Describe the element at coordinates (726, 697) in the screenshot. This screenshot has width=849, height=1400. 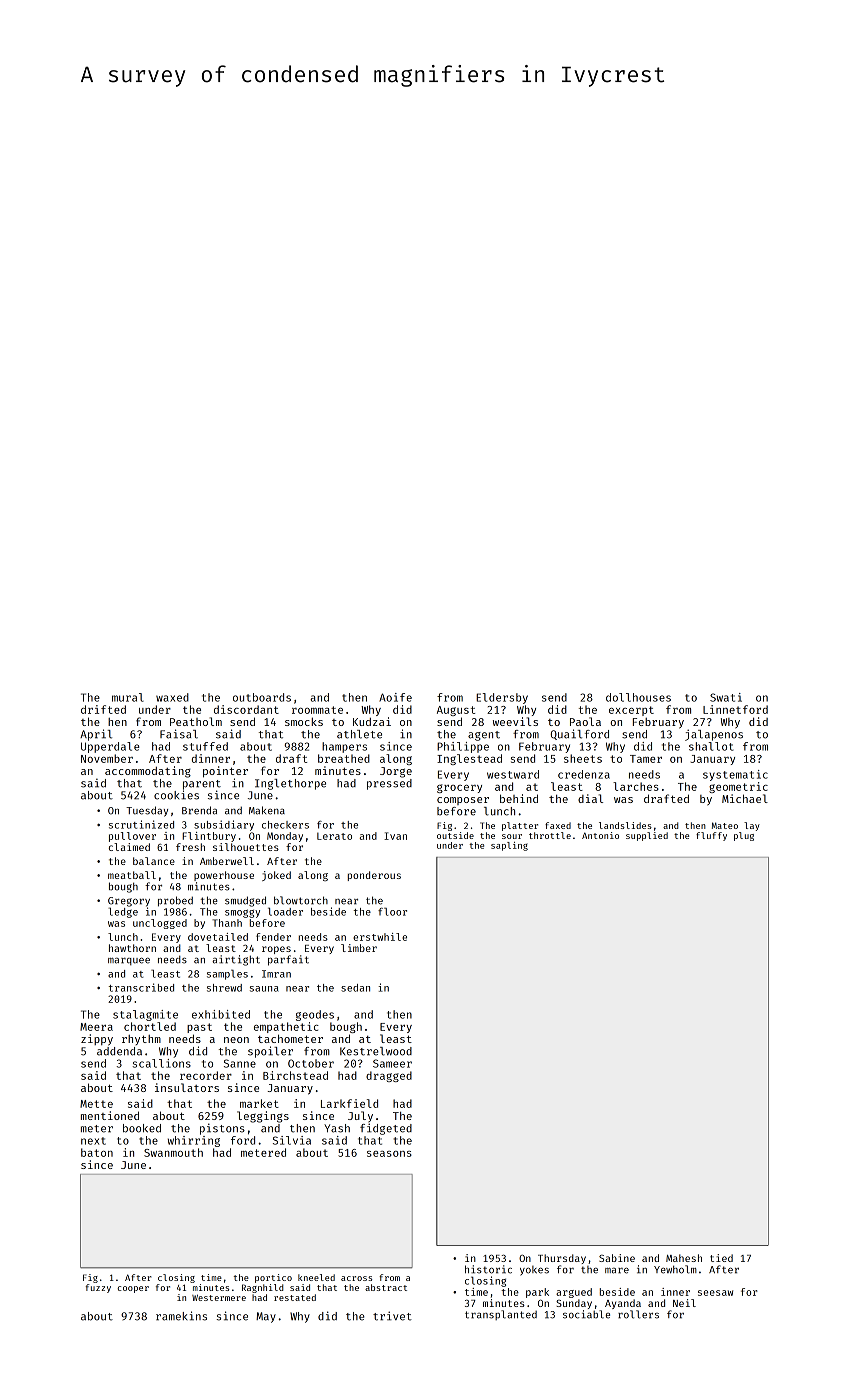
I see `Swati` at that location.
